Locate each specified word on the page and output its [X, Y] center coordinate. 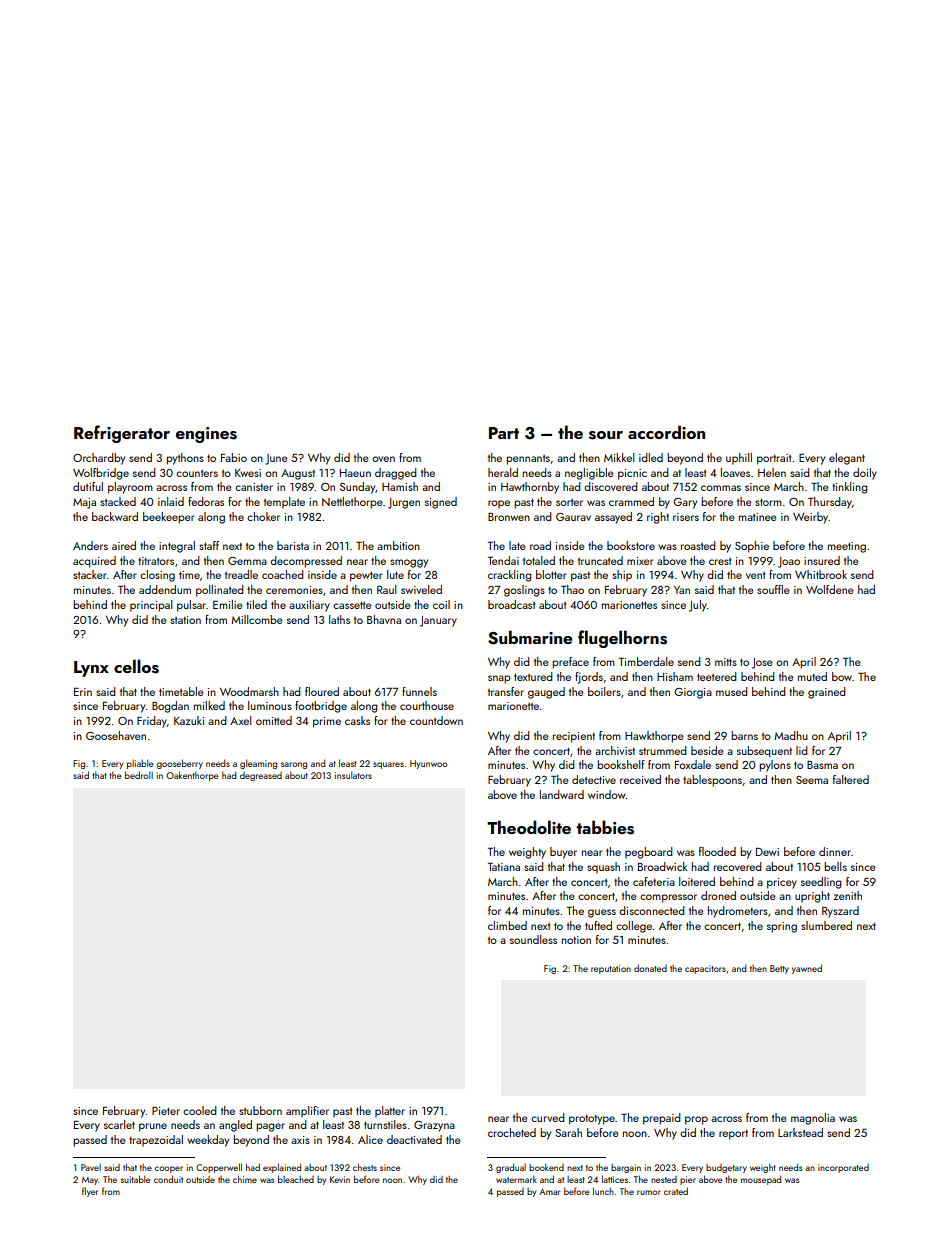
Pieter [166, 1111]
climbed [507, 925]
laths [339, 619]
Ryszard [840, 912]
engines [206, 435]
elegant [847, 459]
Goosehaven [116, 735]
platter [390, 1112]
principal [151, 606]
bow [842, 676]
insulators [353, 775]
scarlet [119, 1124]
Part [504, 433]
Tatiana [504, 867]
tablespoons [712, 781]
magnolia [813, 1119]
